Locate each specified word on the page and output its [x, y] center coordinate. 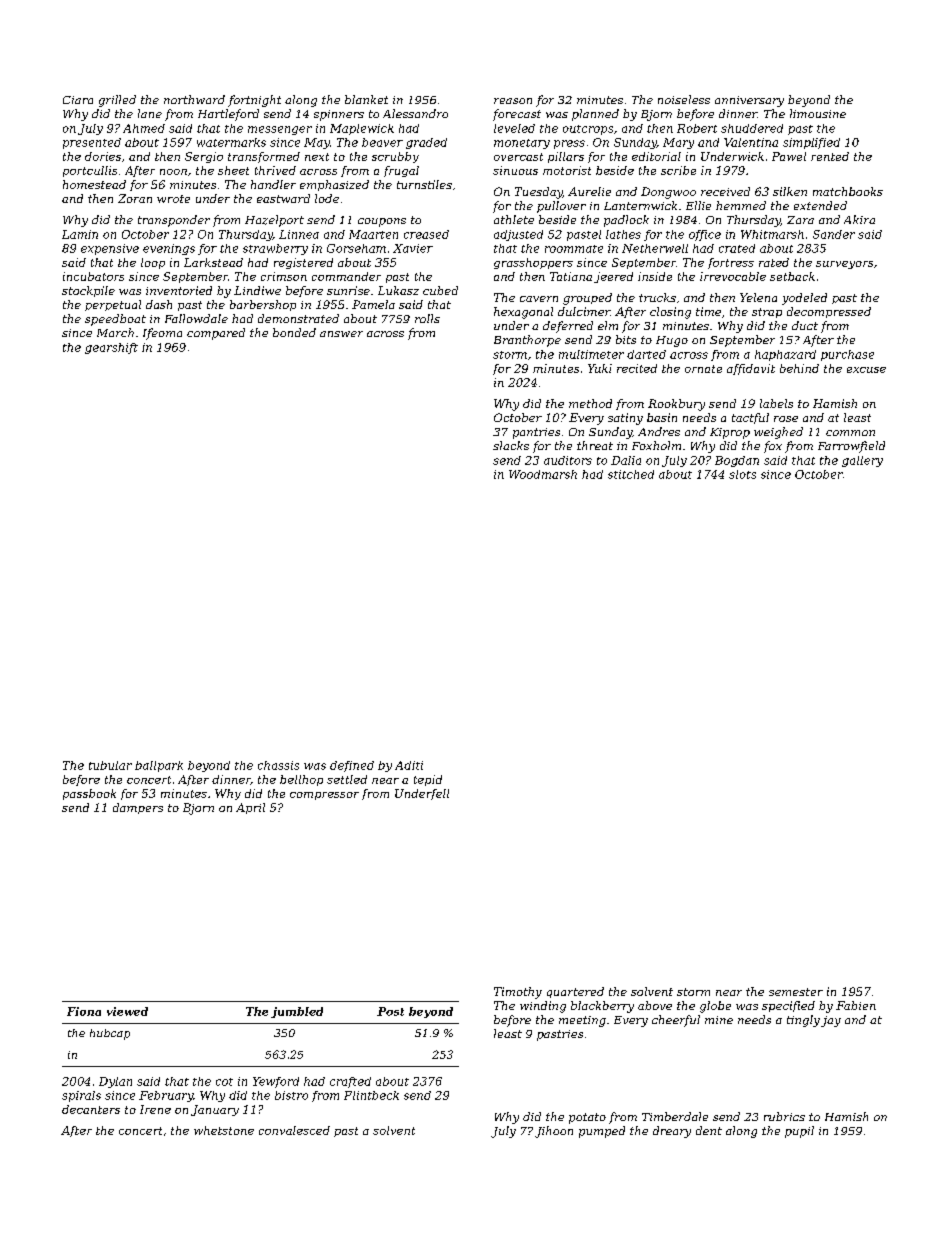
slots [742, 474]
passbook [89, 794]
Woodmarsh [543, 474]
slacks [511, 445]
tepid [428, 780]
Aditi [409, 765]
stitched [631, 474]
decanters [91, 1109]
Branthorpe [527, 341]
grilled [117, 101]
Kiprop [730, 433]
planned [595, 115]
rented [830, 156]
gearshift [111, 348]
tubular [110, 765]
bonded [294, 332]
